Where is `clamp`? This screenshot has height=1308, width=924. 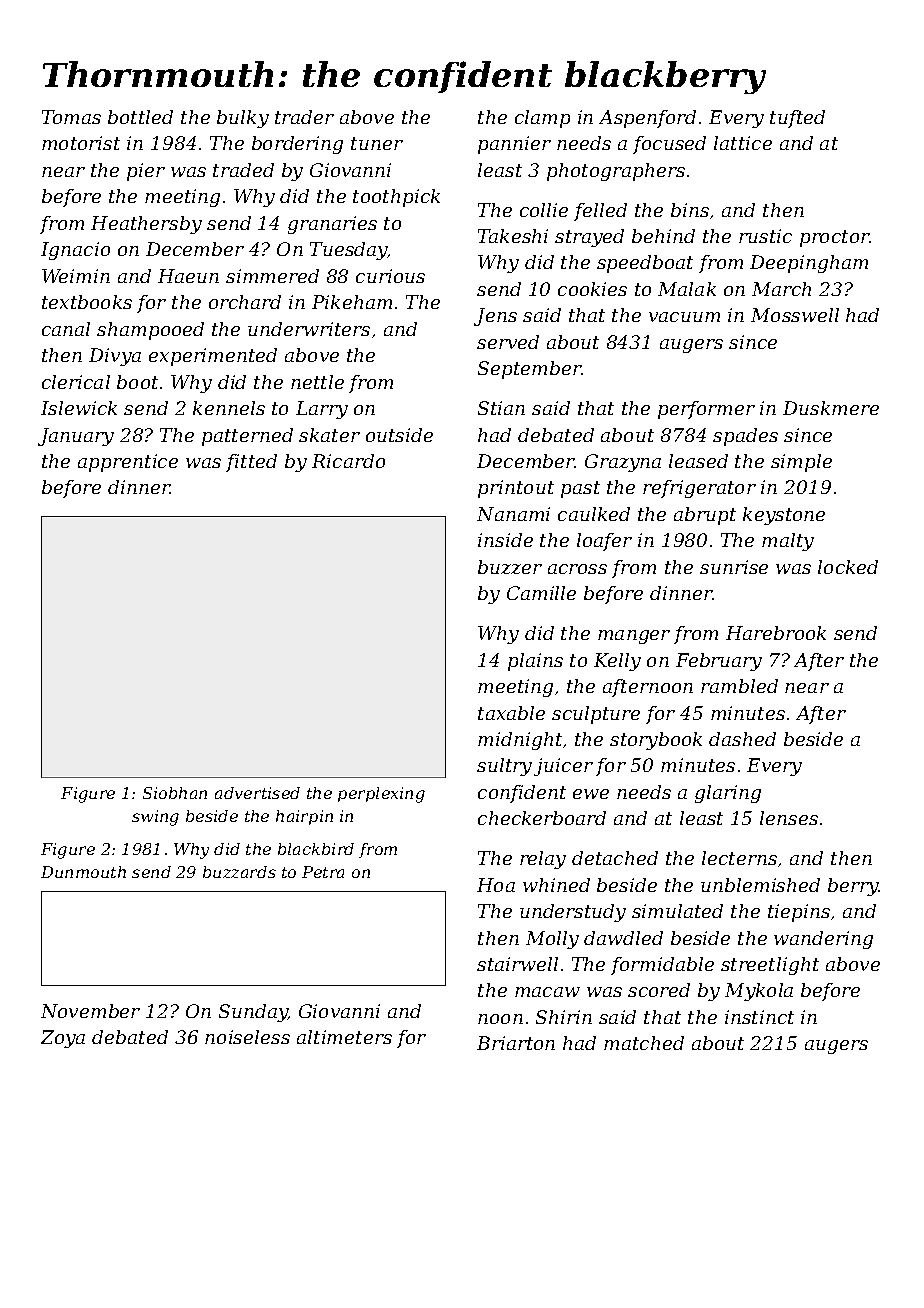 clamp is located at coordinates (542, 119).
